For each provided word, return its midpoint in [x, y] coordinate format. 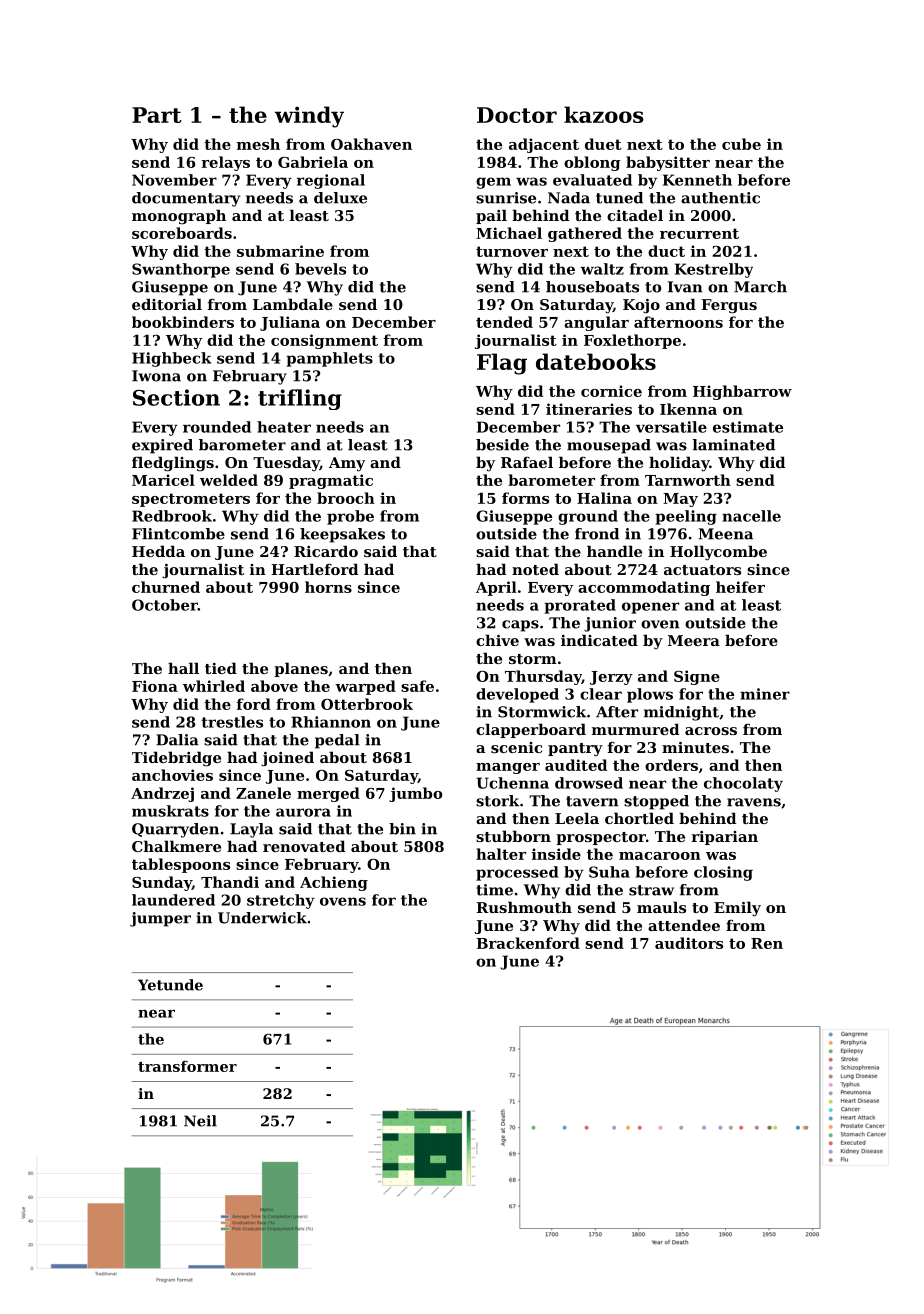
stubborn [513, 836]
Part [157, 115]
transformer [187, 1066]
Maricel [163, 480]
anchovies [172, 775]
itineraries [589, 409]
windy [309, 117]
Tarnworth [688, 480]
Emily [737, 909]
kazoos [604, 114]
